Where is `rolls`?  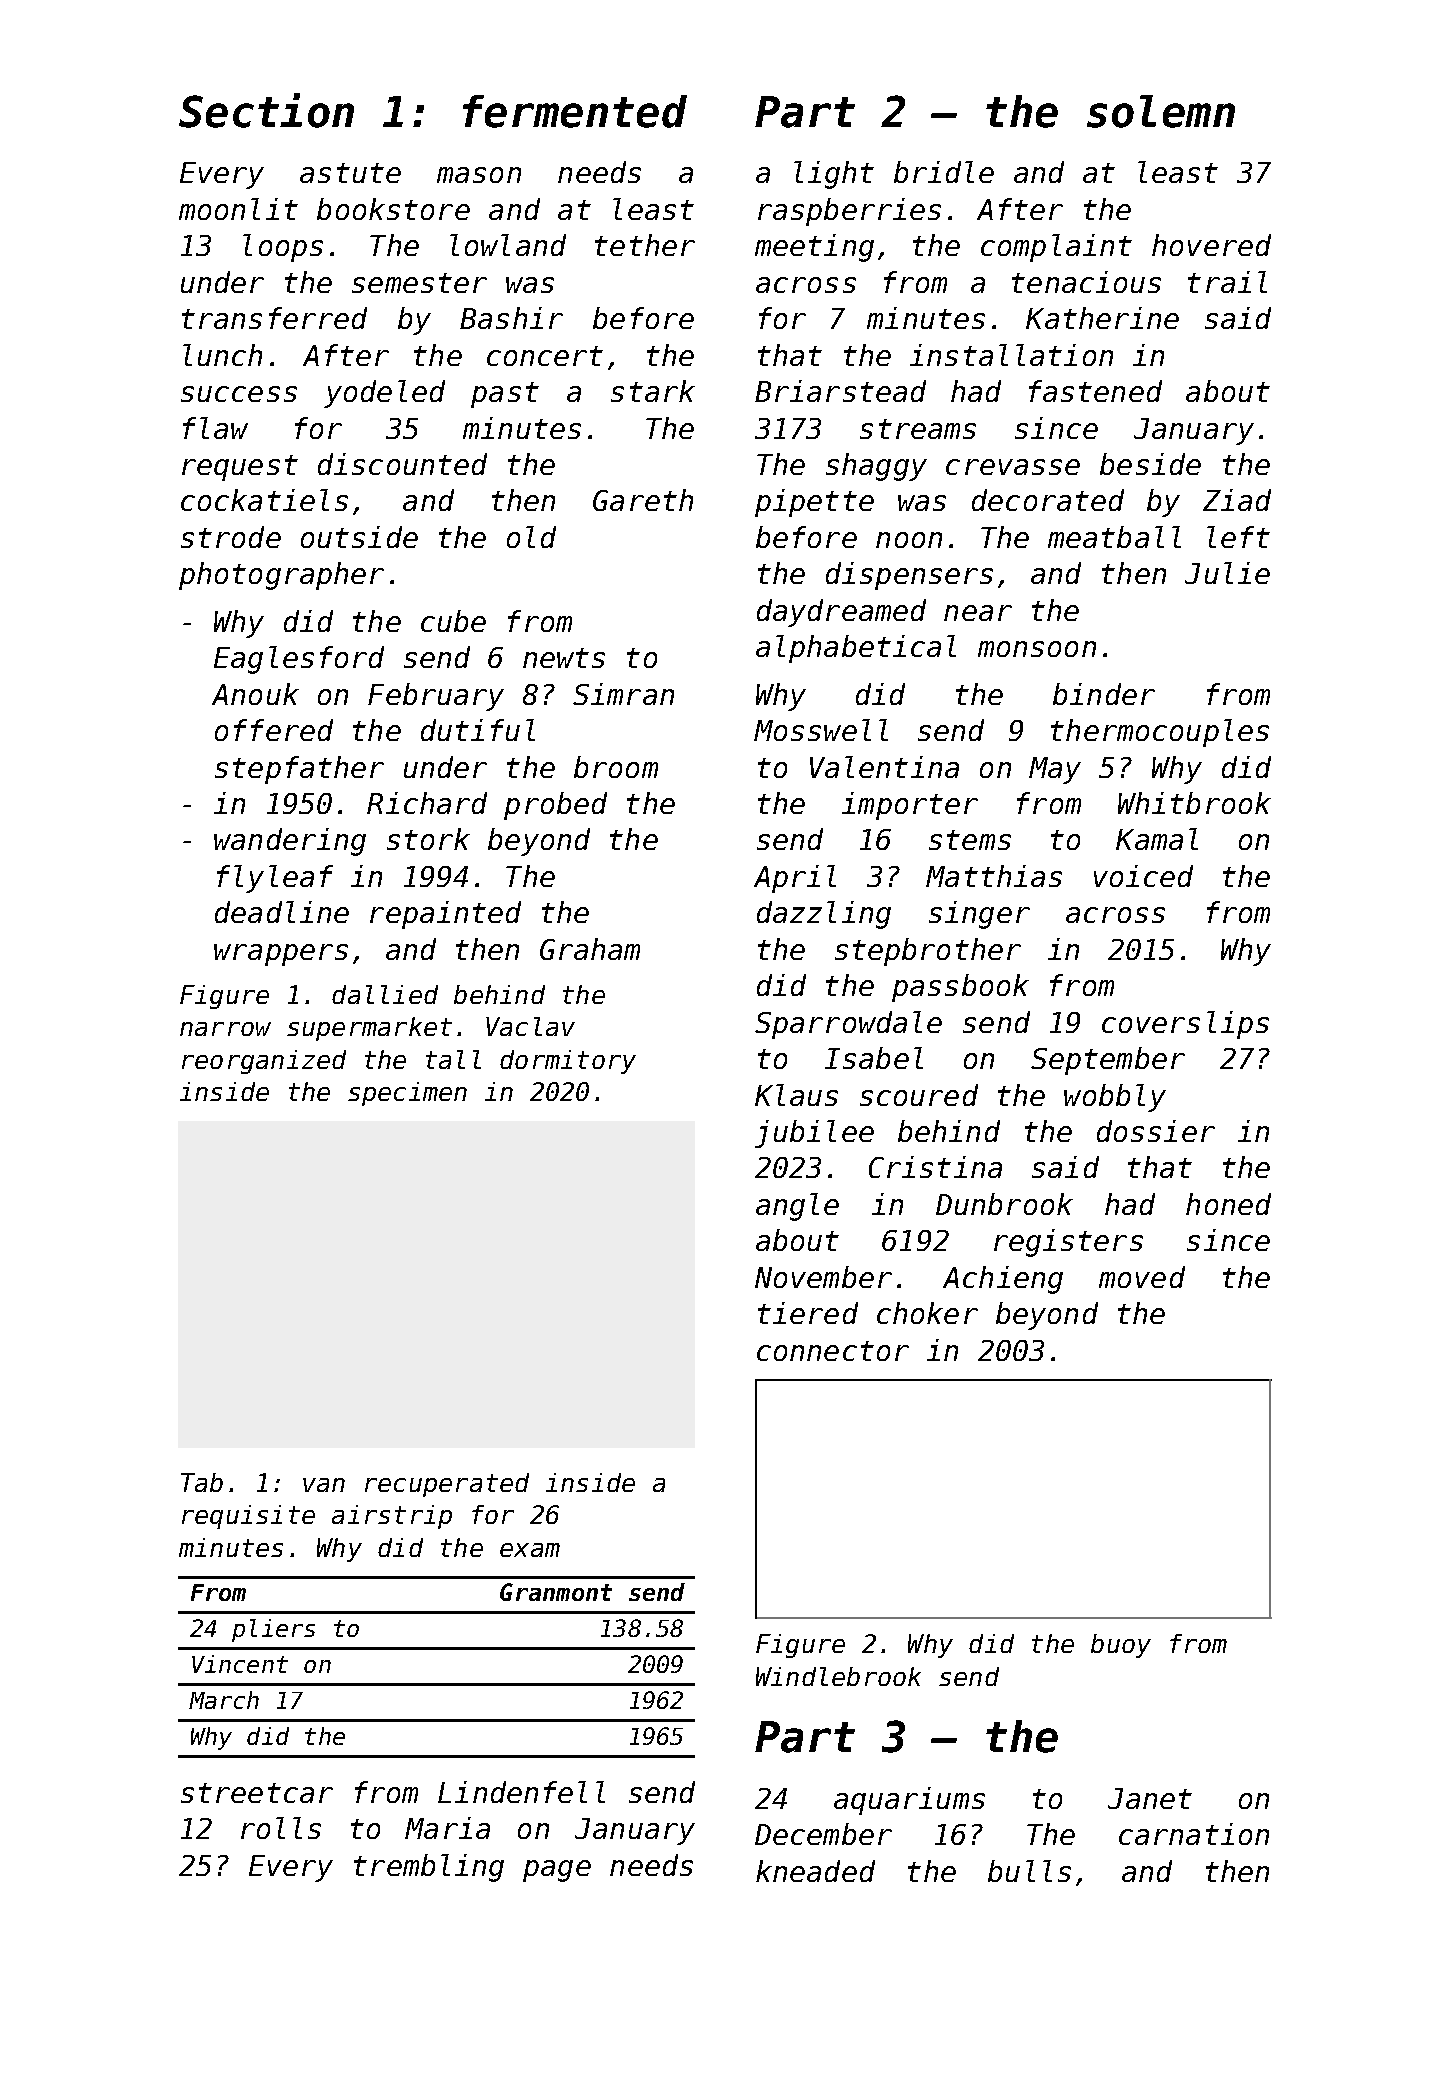
rolls is located at coordinates (281, 1828).
